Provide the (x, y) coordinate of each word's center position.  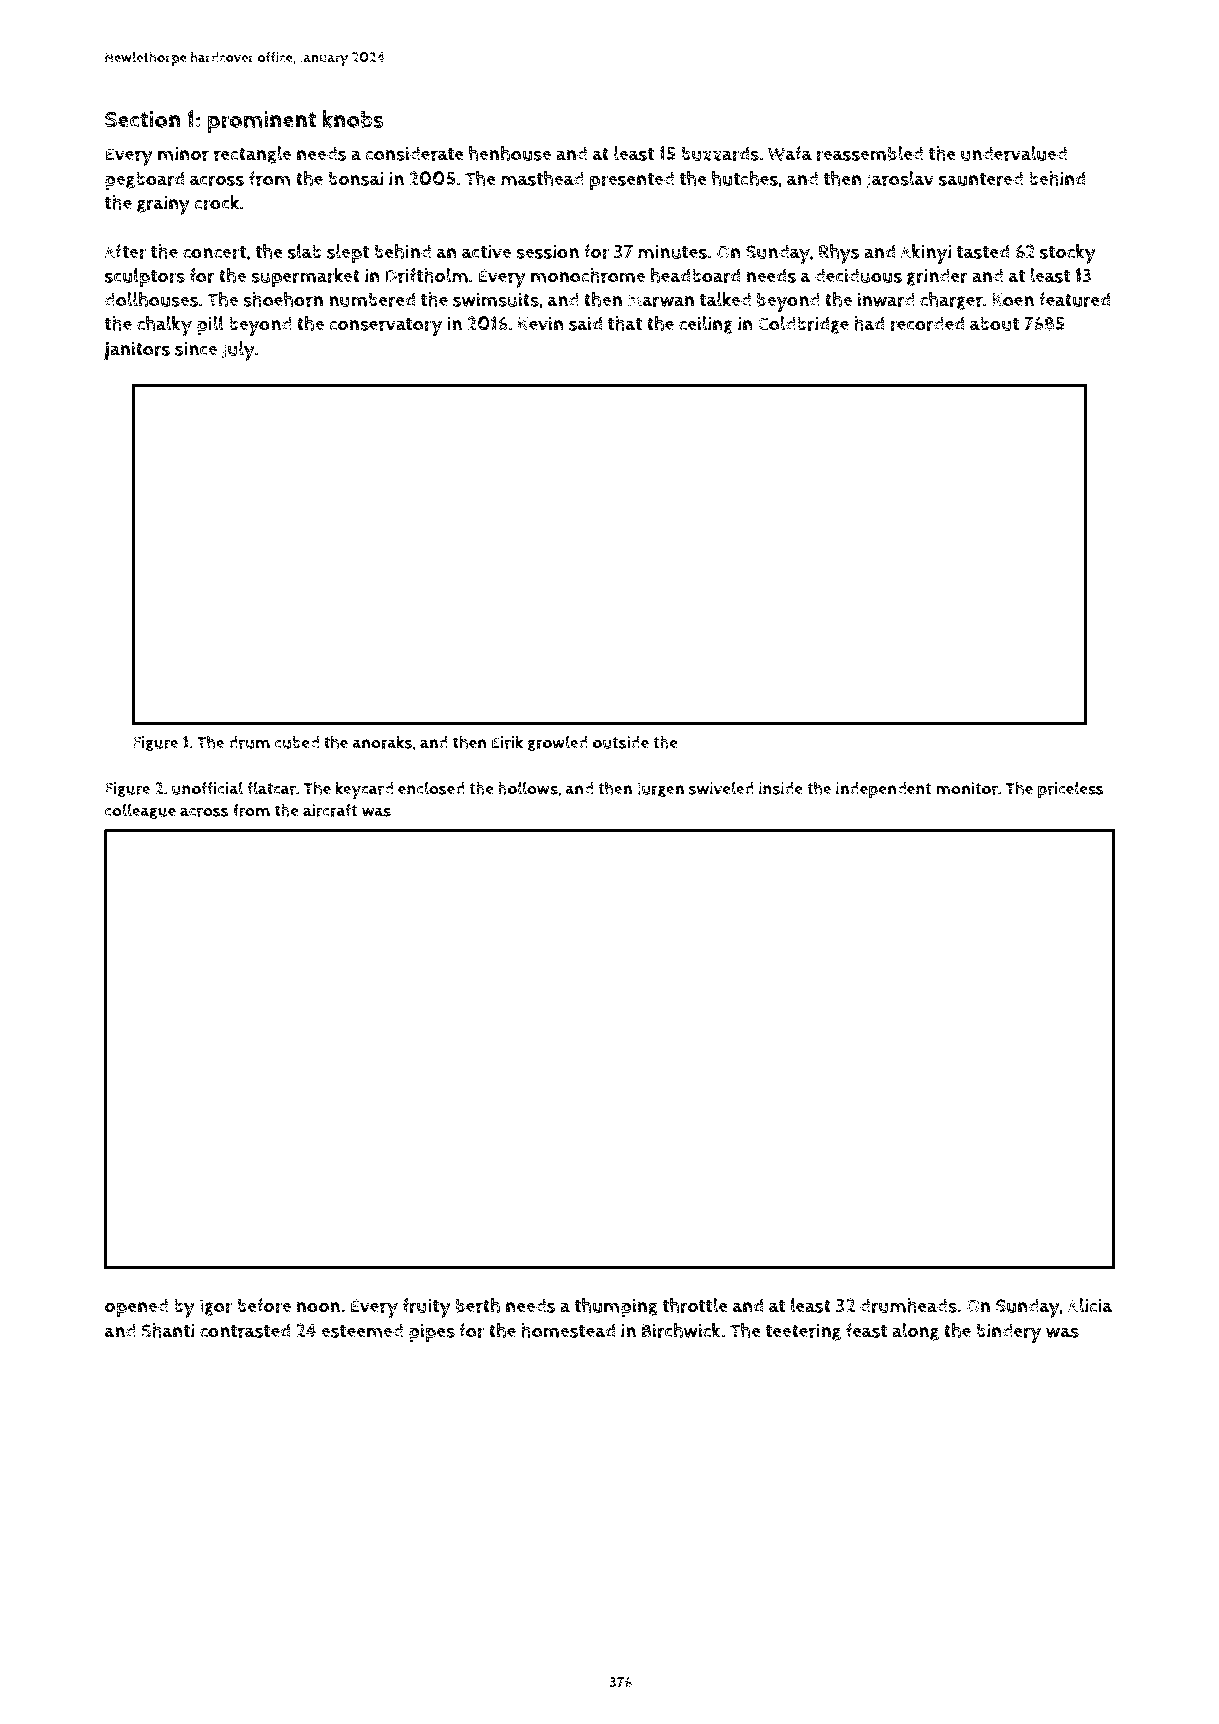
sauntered (981, 178)
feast (867, 1330)
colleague (140, 811)
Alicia (1090, 1305)
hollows (528, 788)
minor (183, 153)
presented (632, 180)
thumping (616, 1308)
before (264, 1305)
